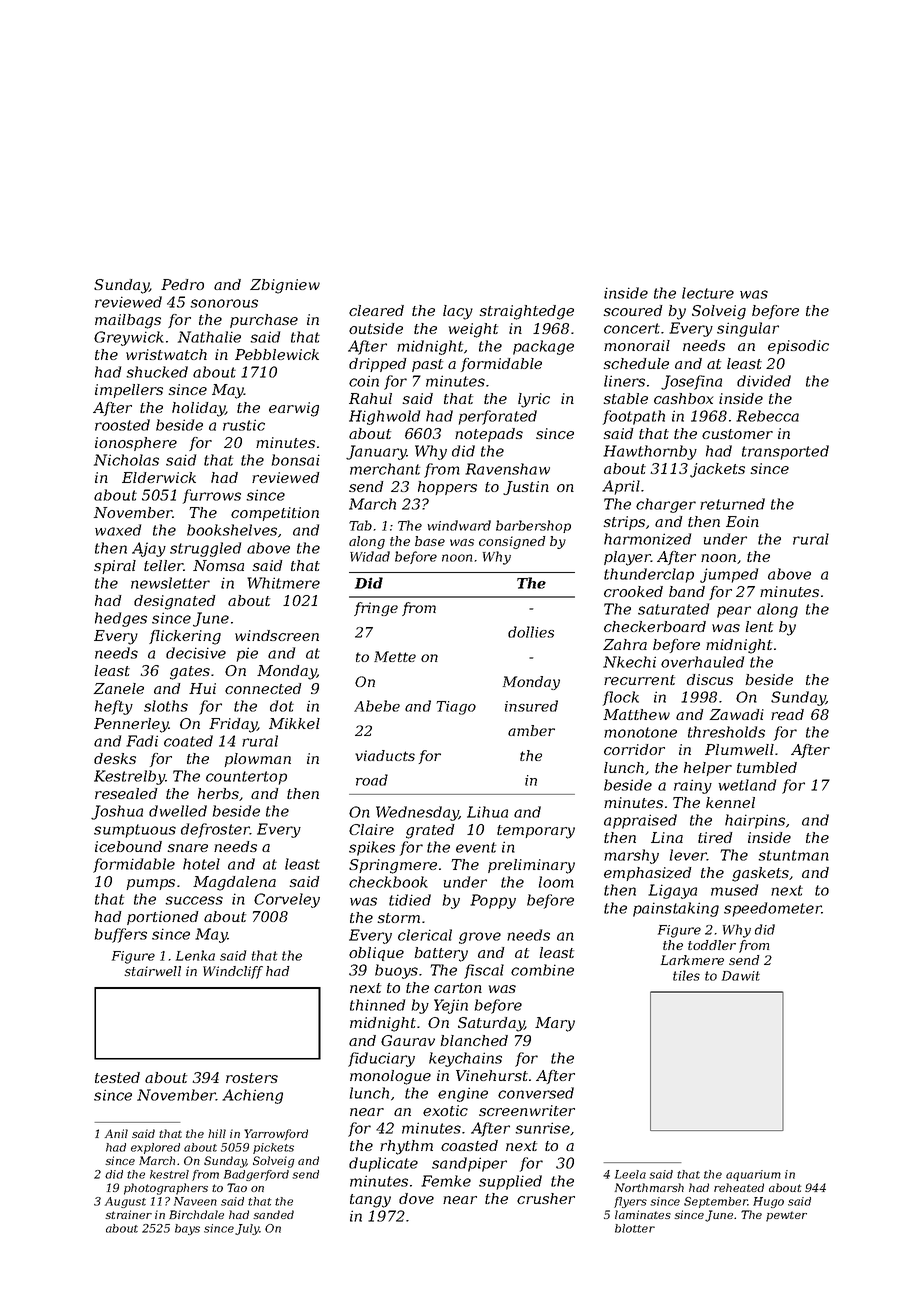 This page has width=924, height=1308. Describe the element at coordinates (446, 1181) in the page. I see `Femke` at that location.
